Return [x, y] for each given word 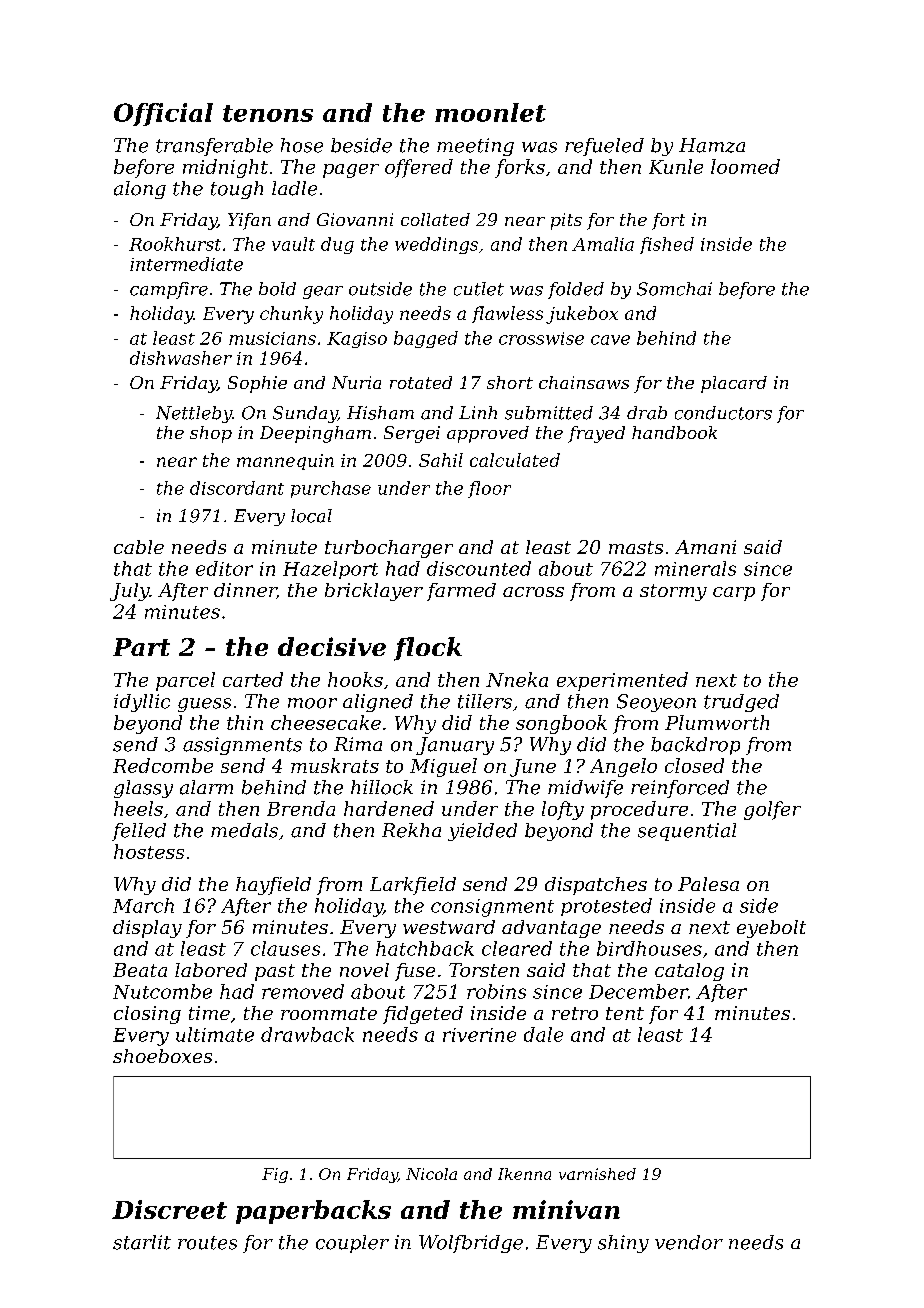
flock [428, 649]
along [140, 190]
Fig [275, 1175]
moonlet [490, 112]
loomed [745, 166]
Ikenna [524, 1174]
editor [224, 568]
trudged [741, 703]
